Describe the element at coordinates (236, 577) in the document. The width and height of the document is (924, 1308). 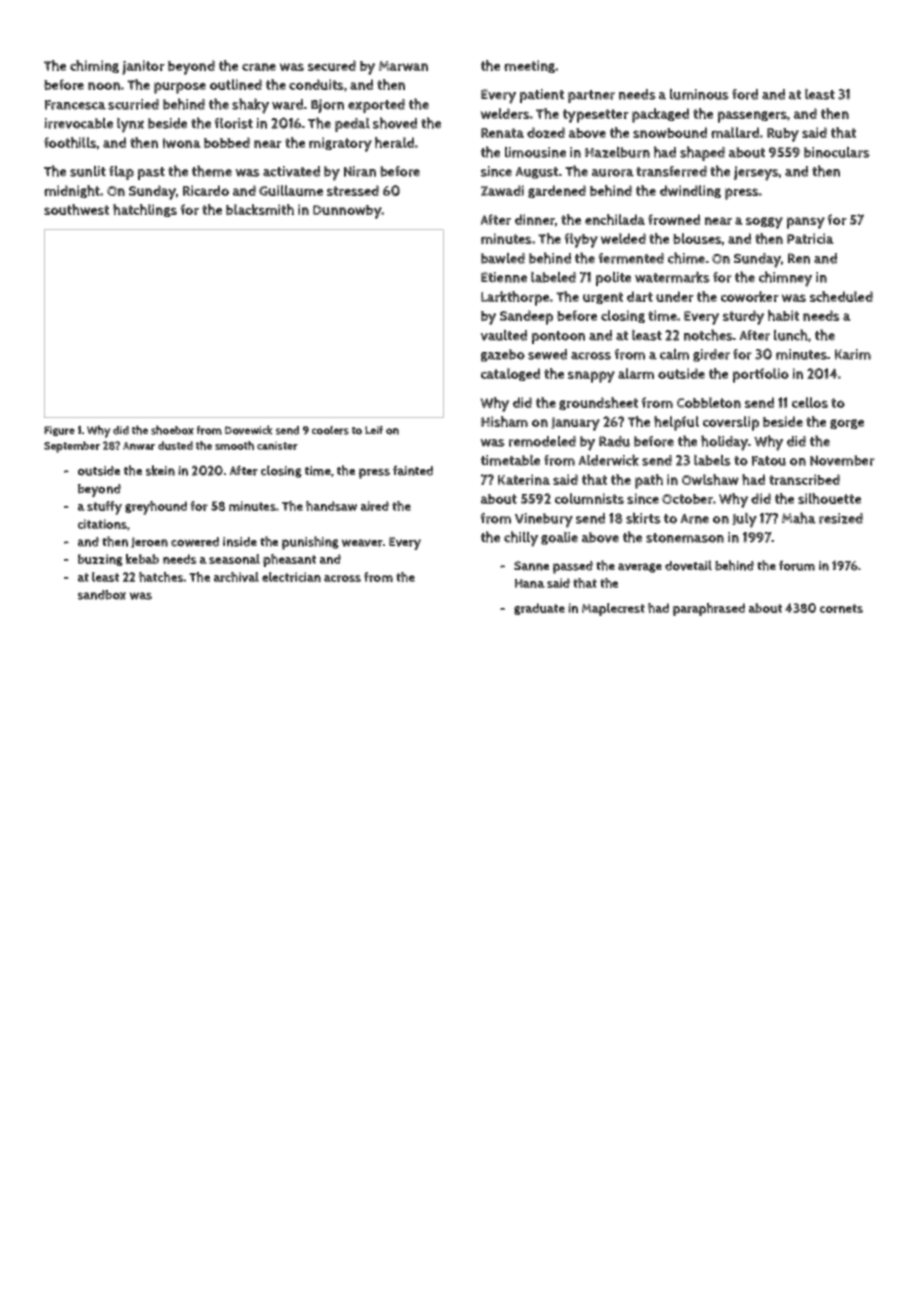
I see `archival` at that location.
